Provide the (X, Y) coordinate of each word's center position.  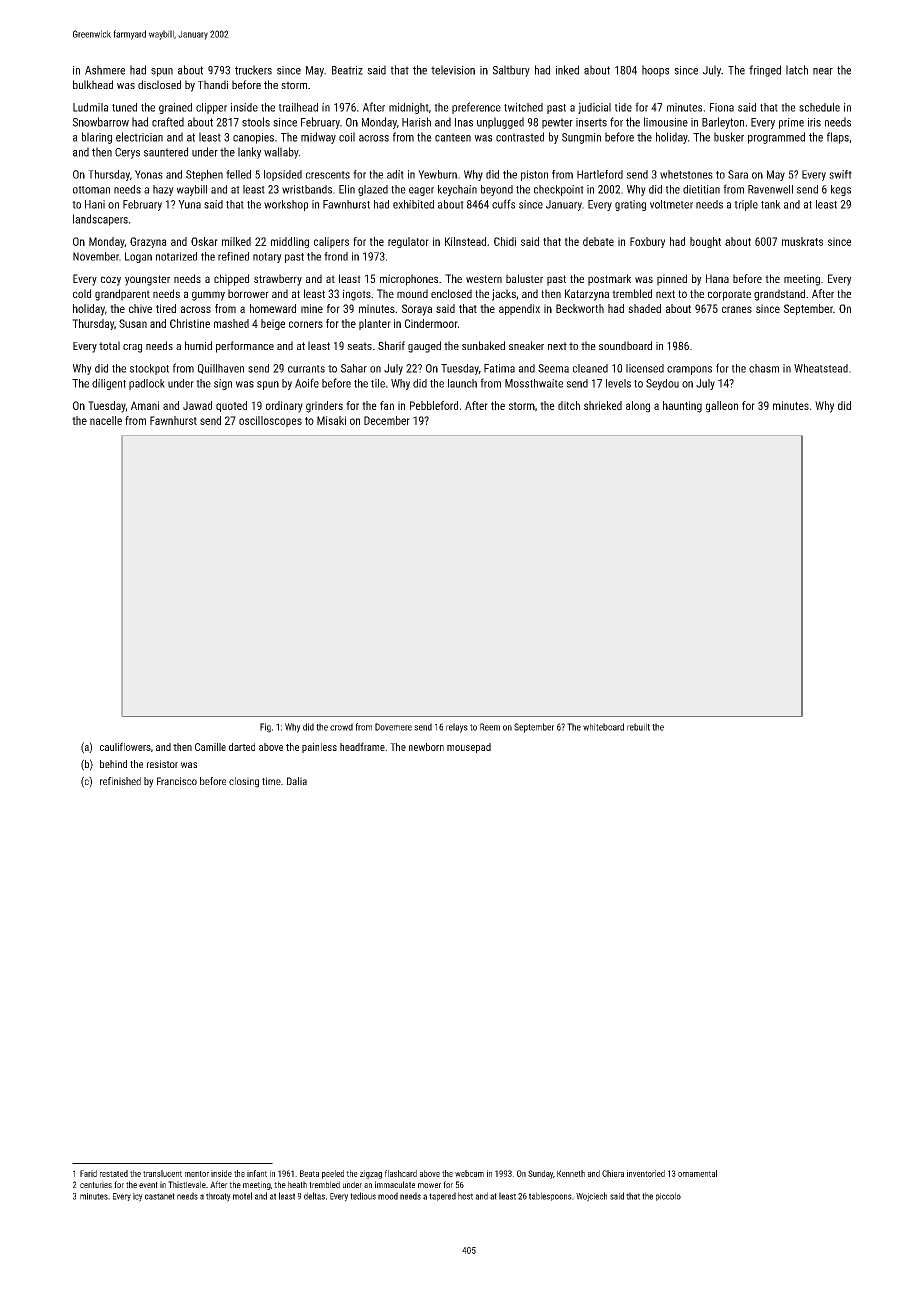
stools (256, 122)
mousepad (469, 748)
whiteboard (603, 727)
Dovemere (393, 727)
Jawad (197, 405)
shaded (644, 308)
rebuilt (638, 727)
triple (746, 205)
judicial (594, 108)
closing (244, 782)
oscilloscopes (270, 421)
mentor (197, 1174)
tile (378, 383)
